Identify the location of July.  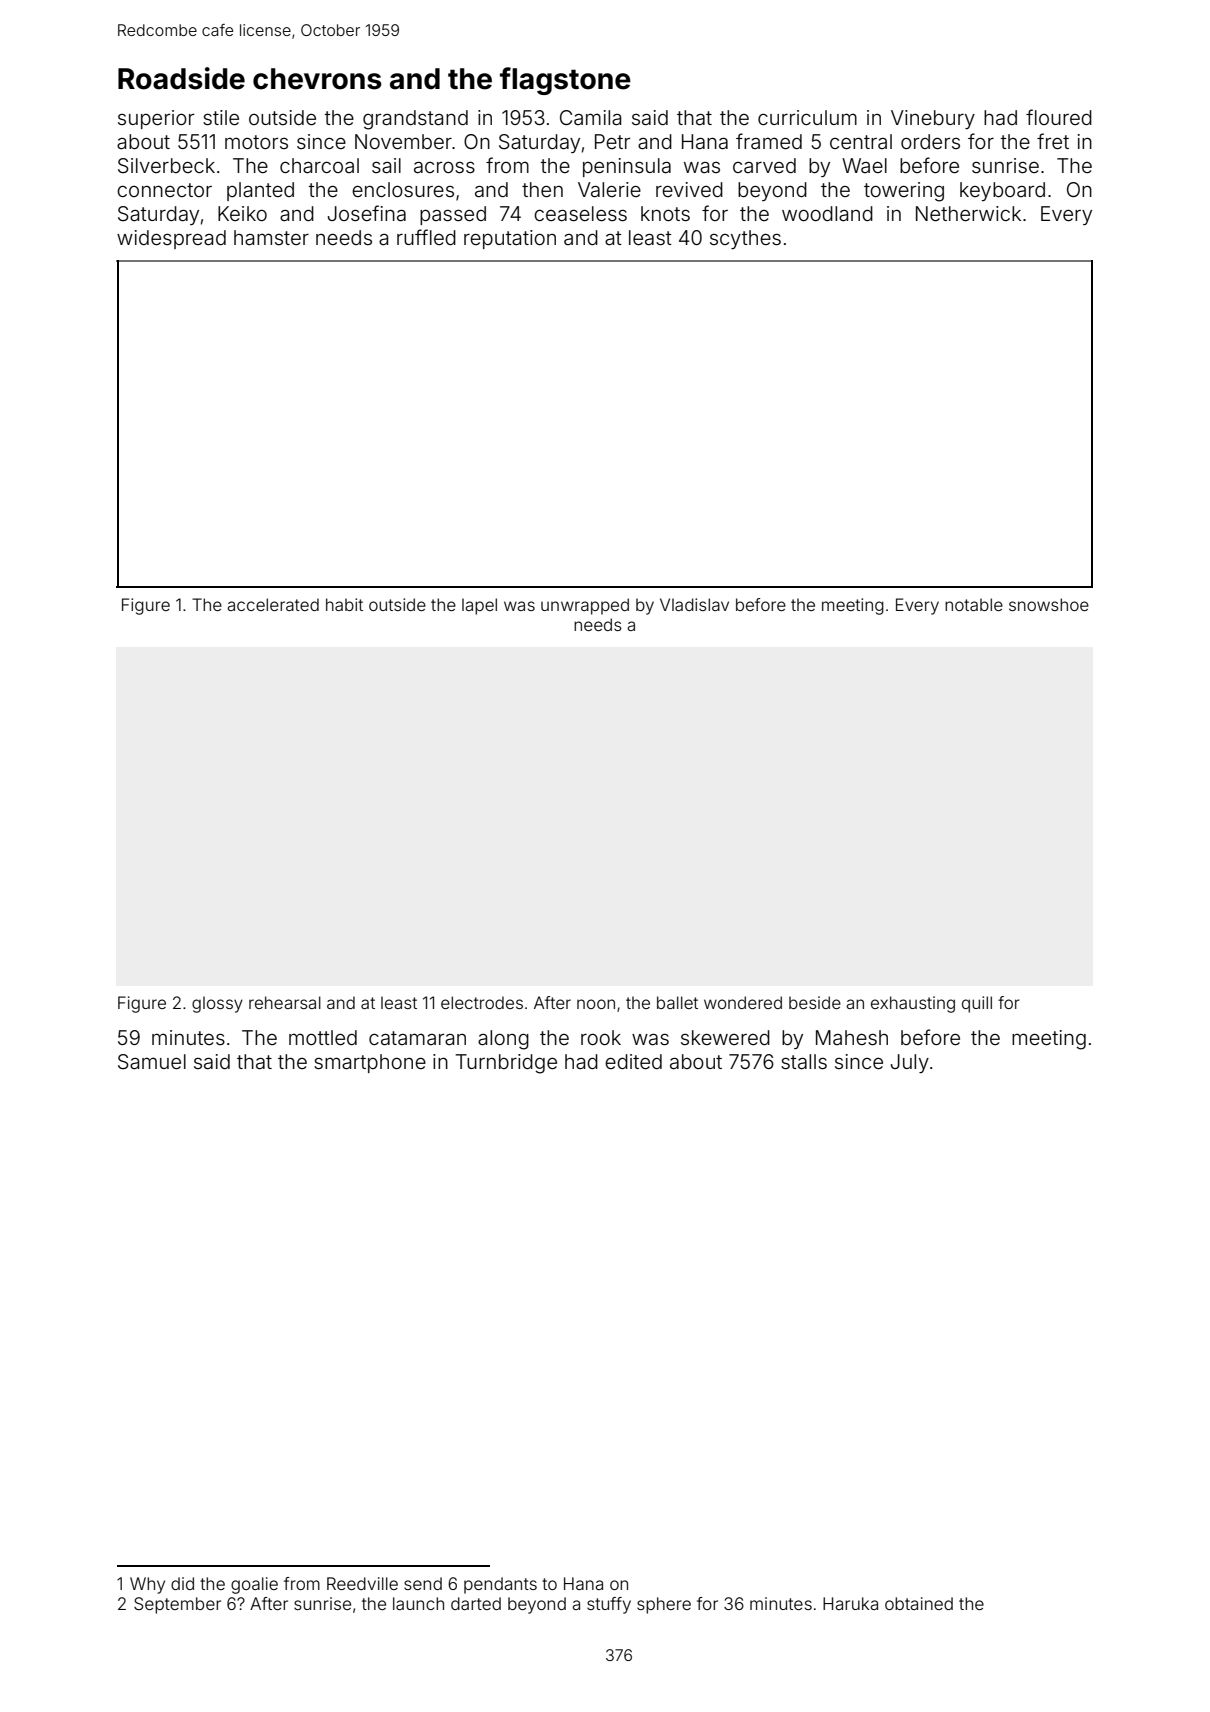
(910, 1063).
